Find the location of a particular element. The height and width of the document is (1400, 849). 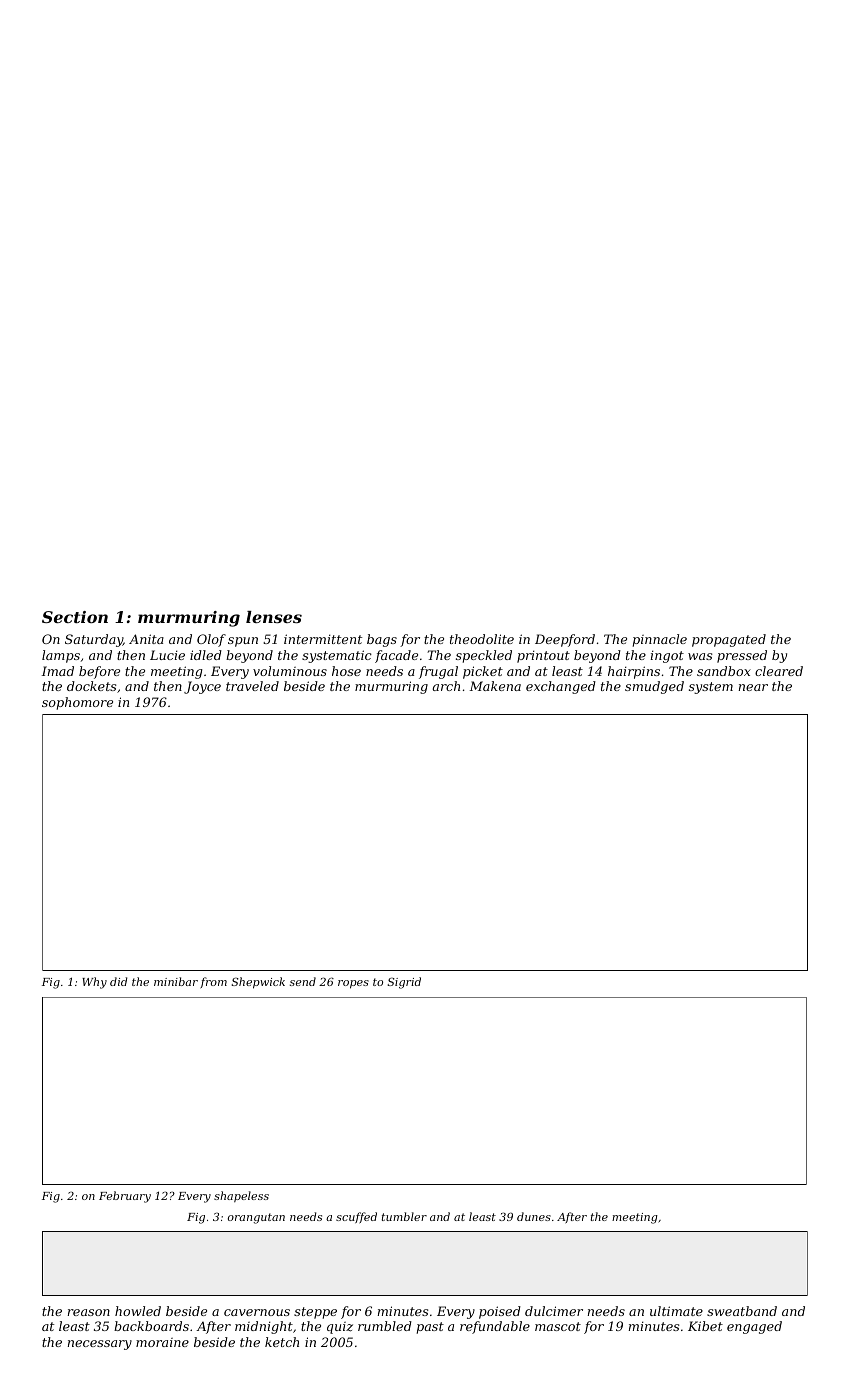

Joyce is located at coordinates (202, 687).
